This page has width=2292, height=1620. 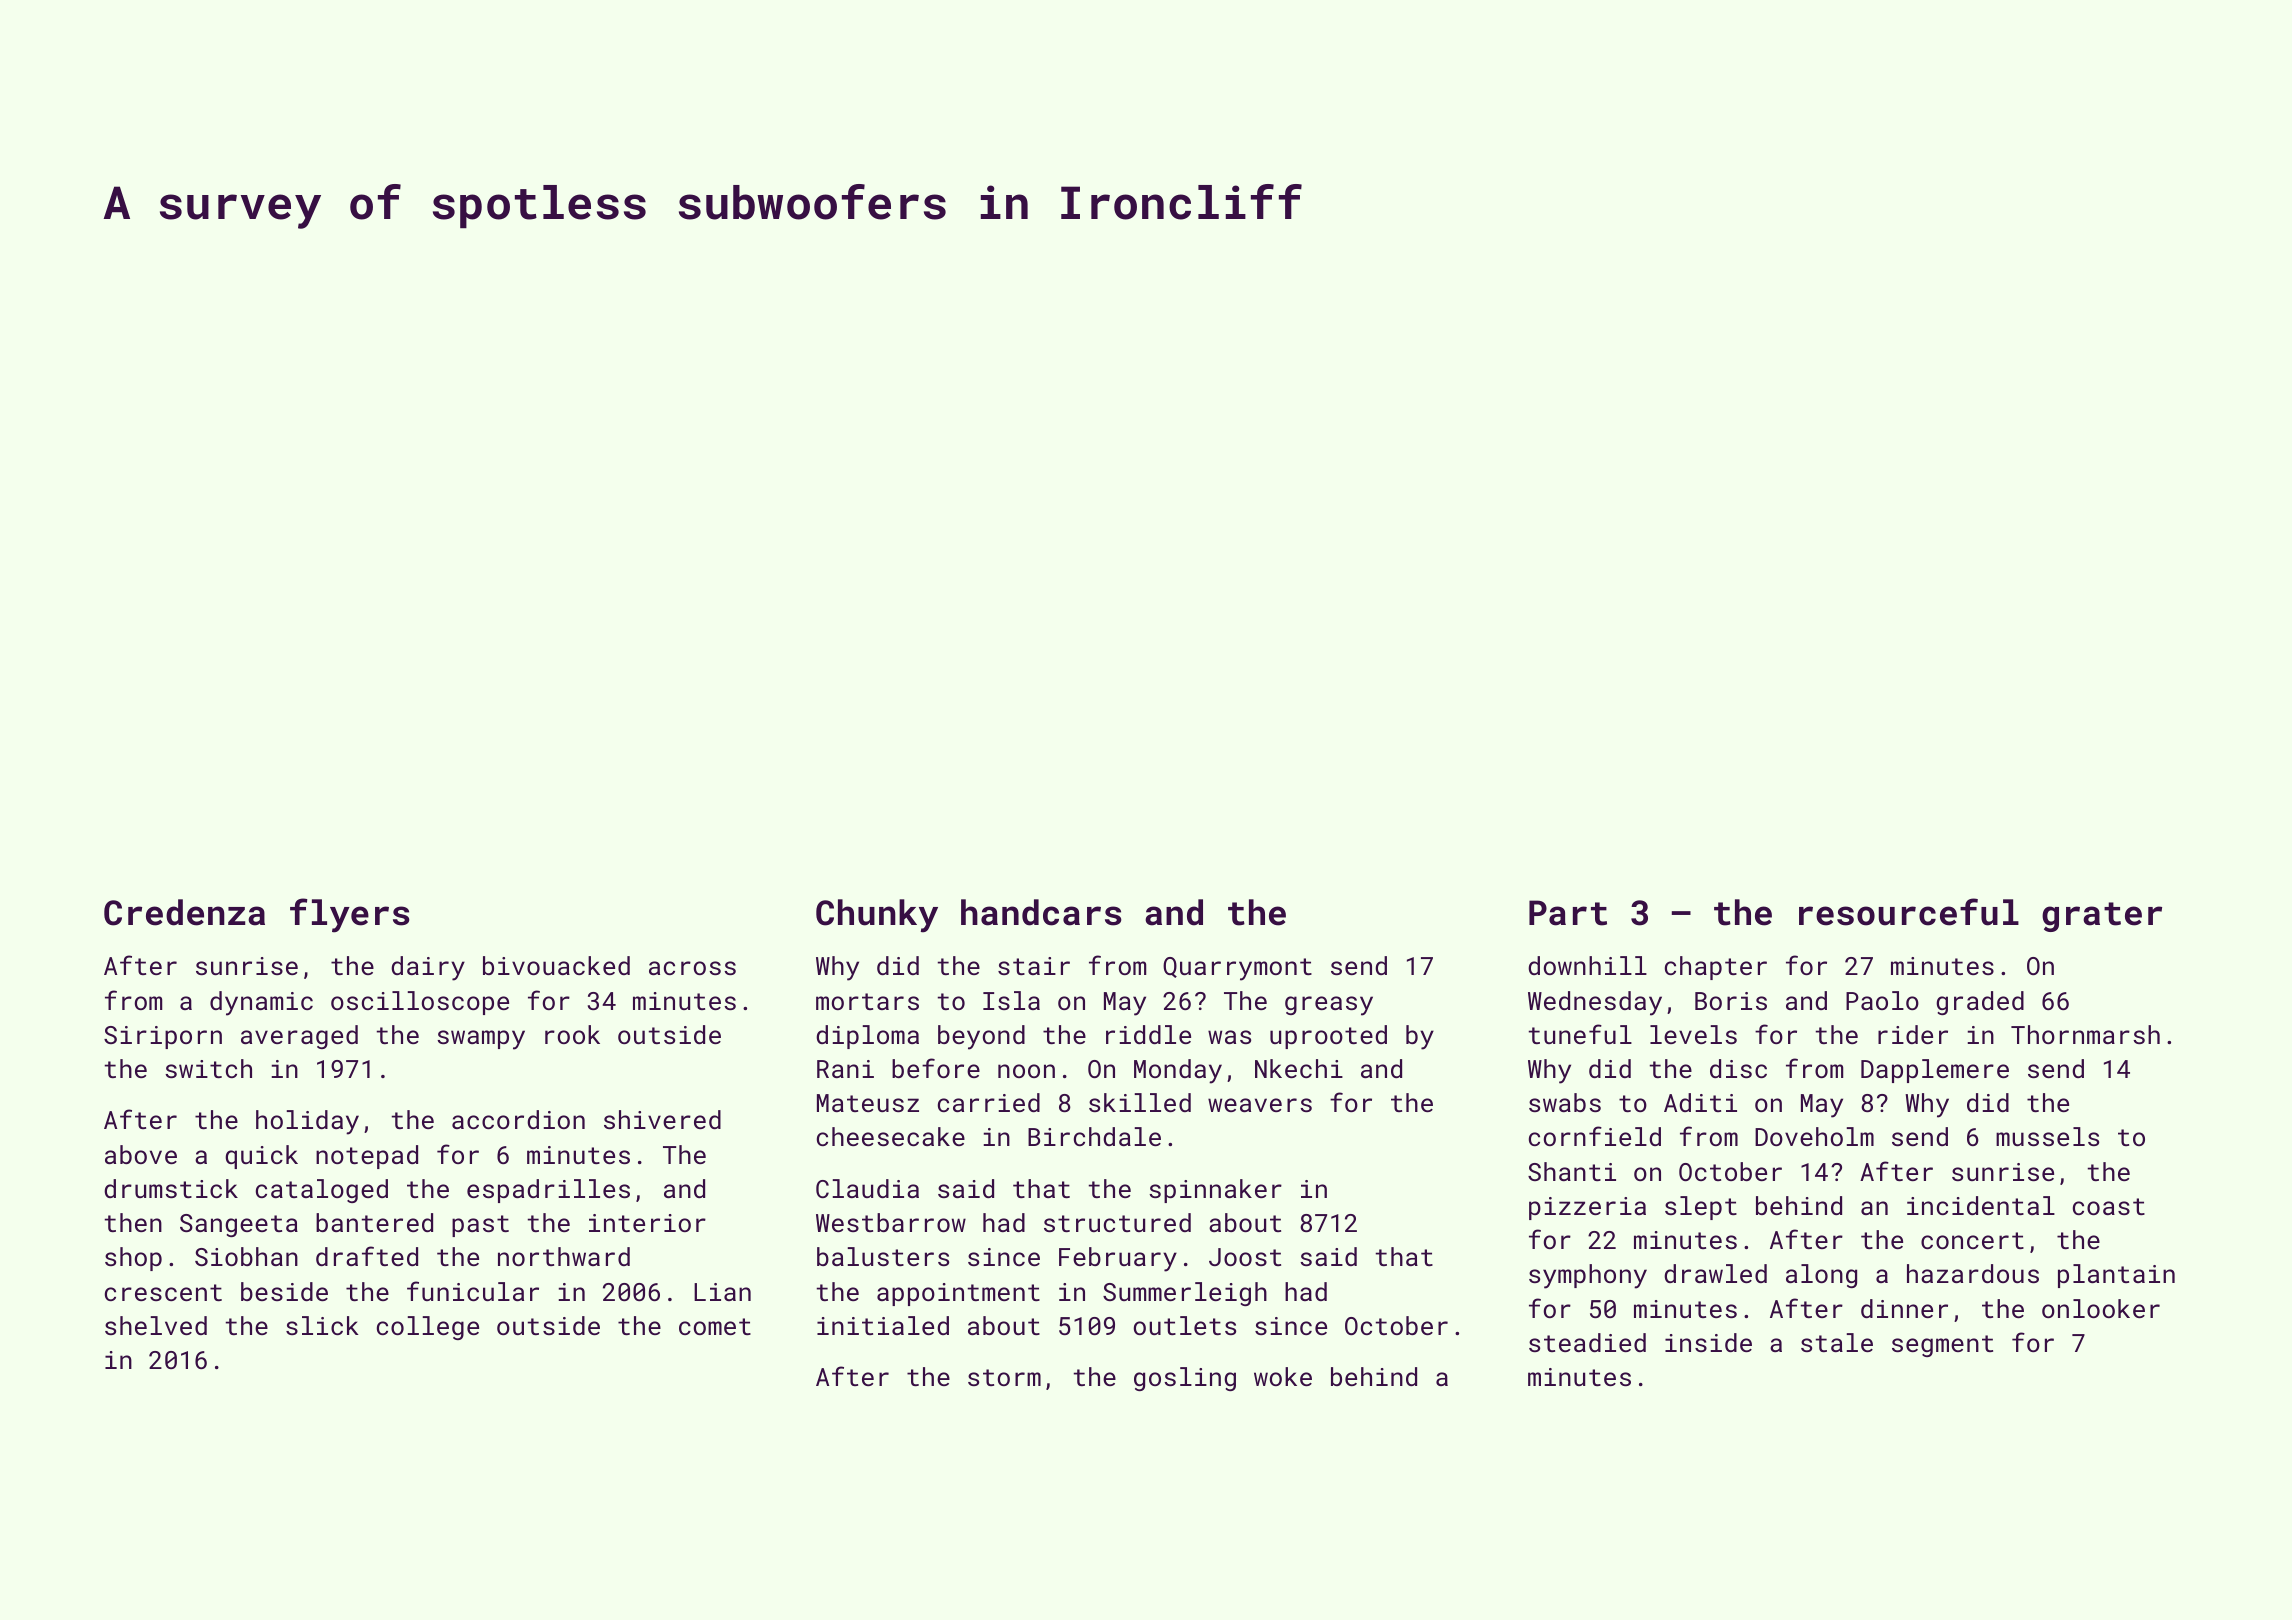 I want to click on resourceful, so click(x=1909, y=912).
